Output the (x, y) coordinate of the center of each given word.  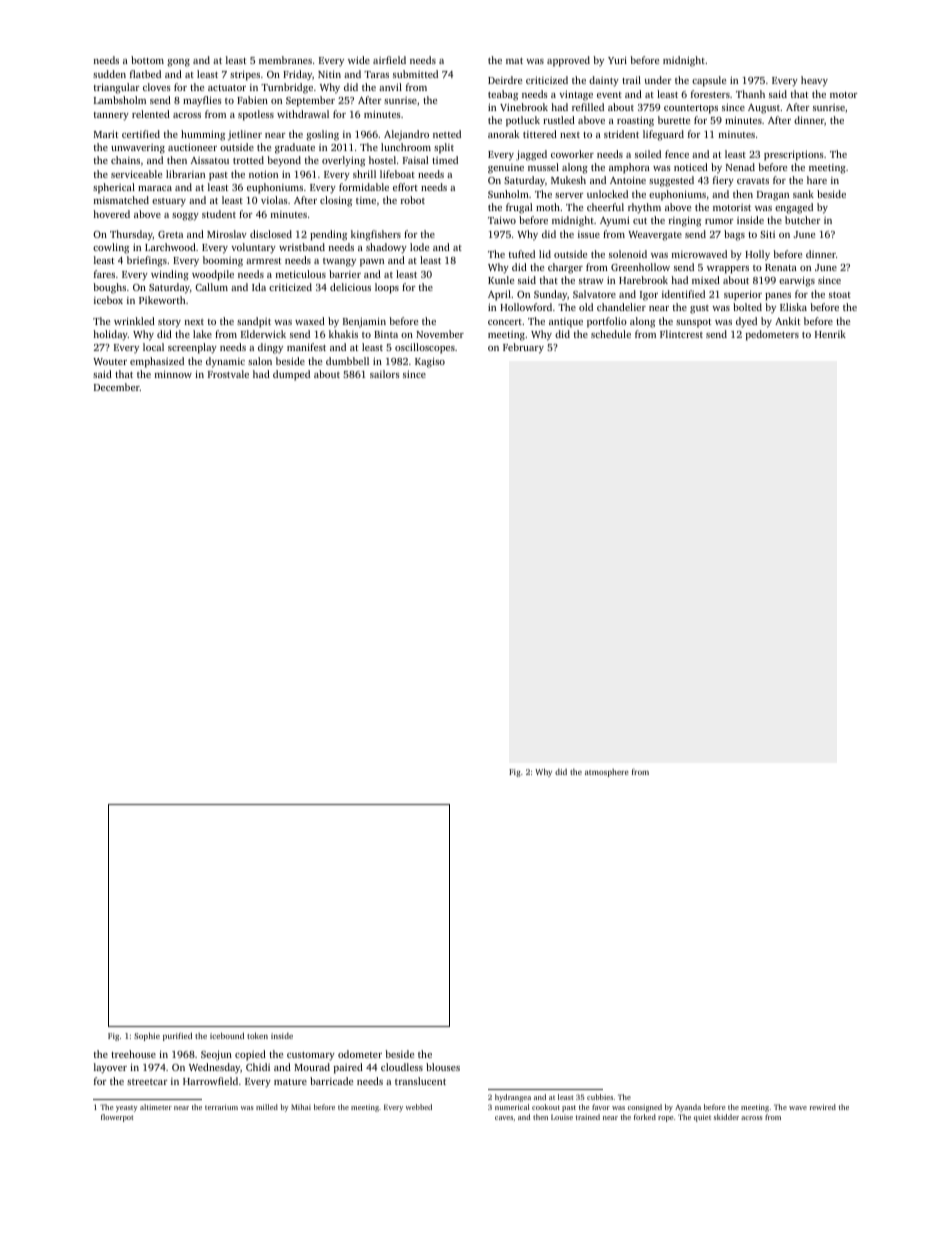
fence (677, 154)
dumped (291, 375)
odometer (360, 1054)
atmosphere (607, 773)
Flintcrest (681, 334)
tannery (111, 116)
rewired (823, 1107)
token (257, 1035)
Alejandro (406, 135)
